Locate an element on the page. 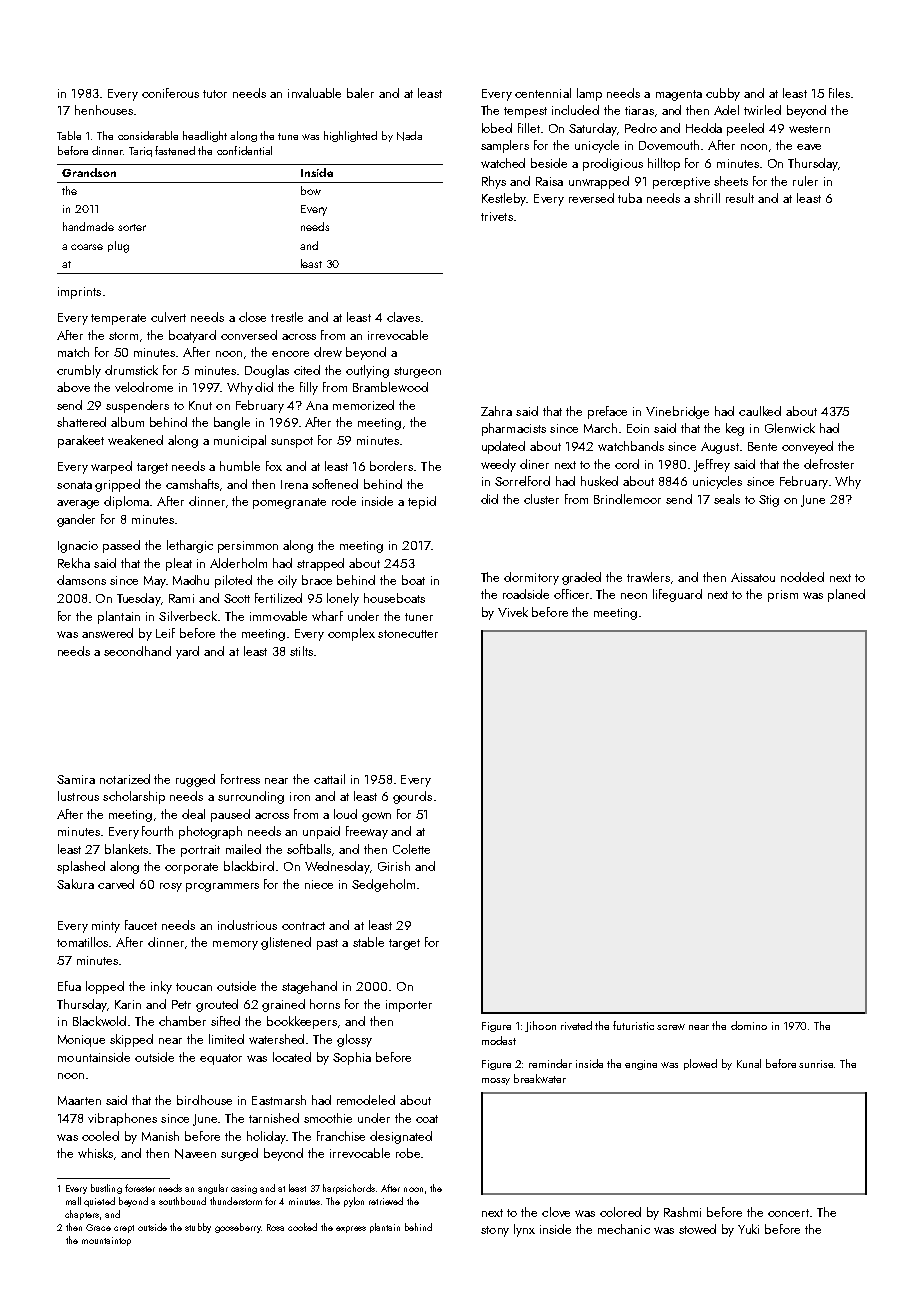  tutor is located at coordinates (215, 94).
